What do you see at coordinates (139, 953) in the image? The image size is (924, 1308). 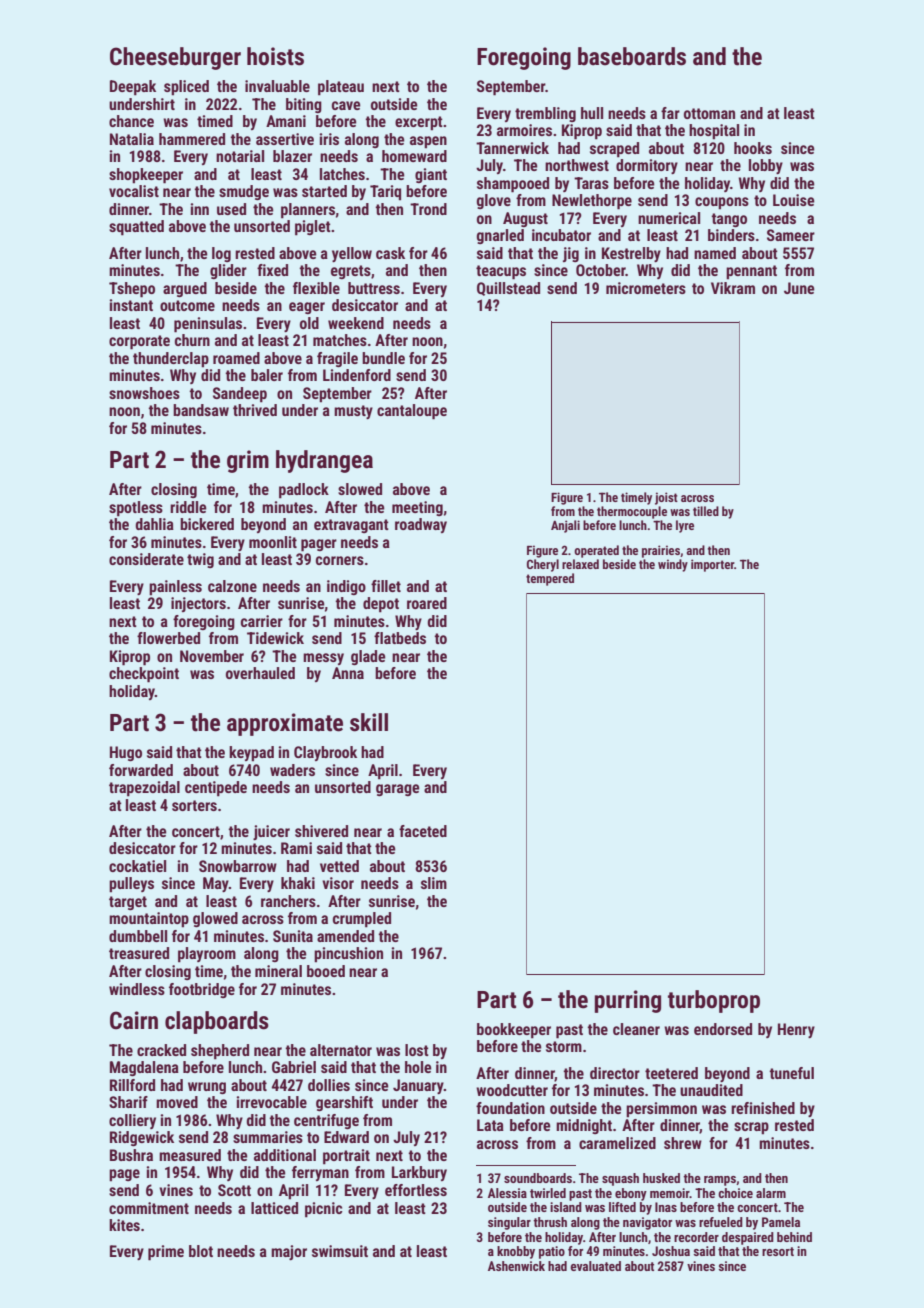 I see `treasured` at bounding box center [139, 953].
